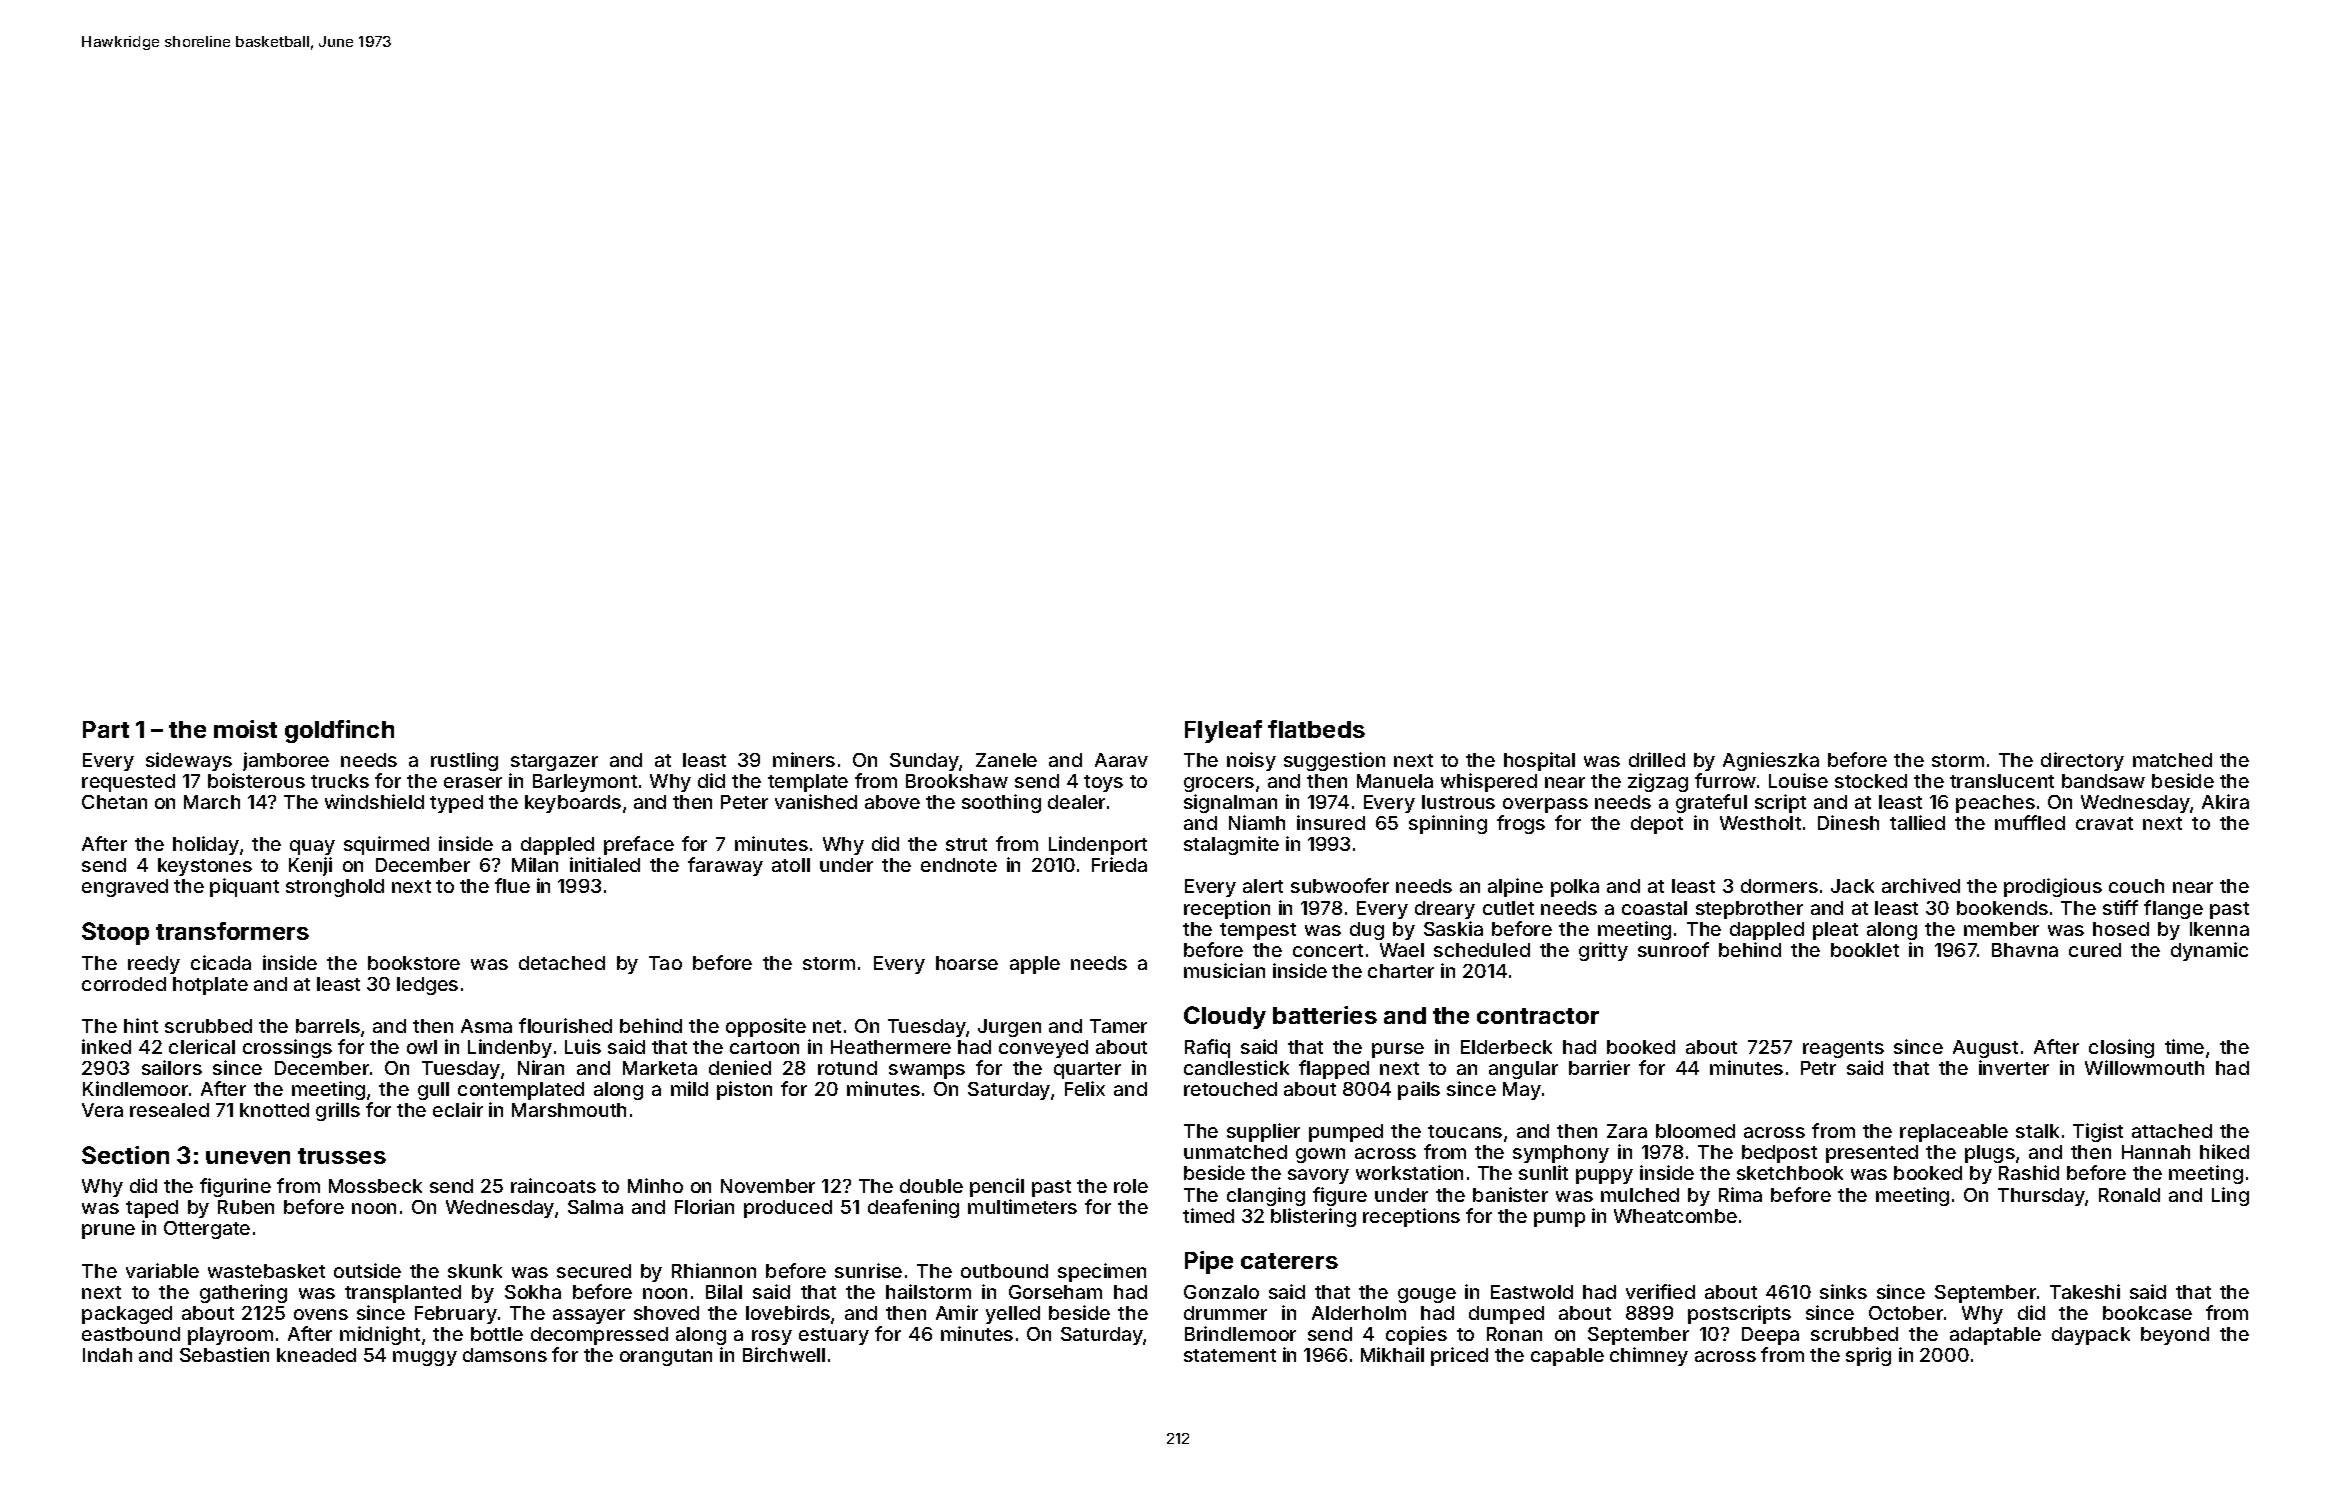  Describe the element at coordinates (2082, 761) in the screenshot. I see `directory` at that location.
